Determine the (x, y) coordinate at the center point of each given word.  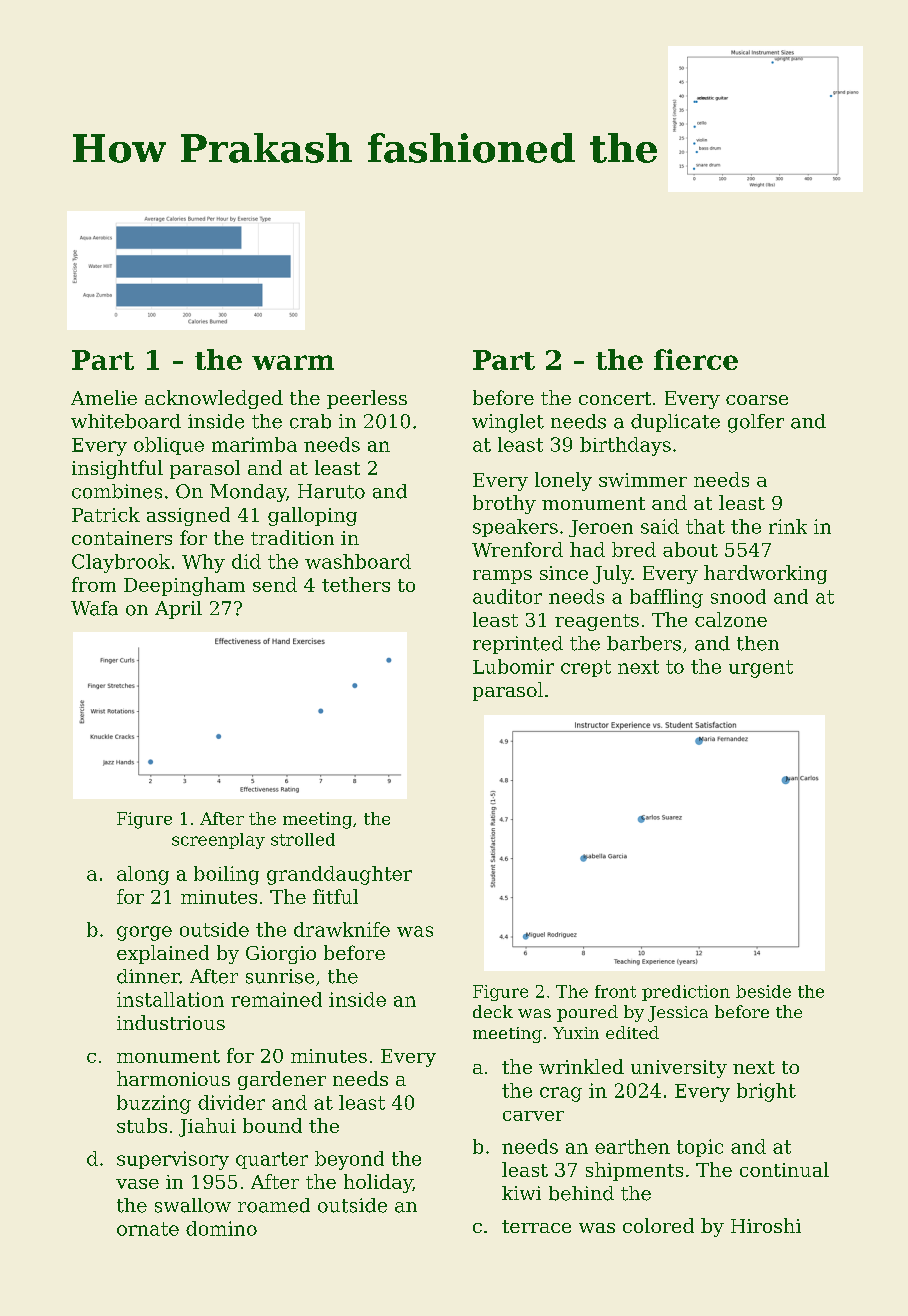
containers (122, 538)
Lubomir (513, 666)
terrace (536, 1226)
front (615, 991)
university (679, 1069)
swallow (193, 1205)
